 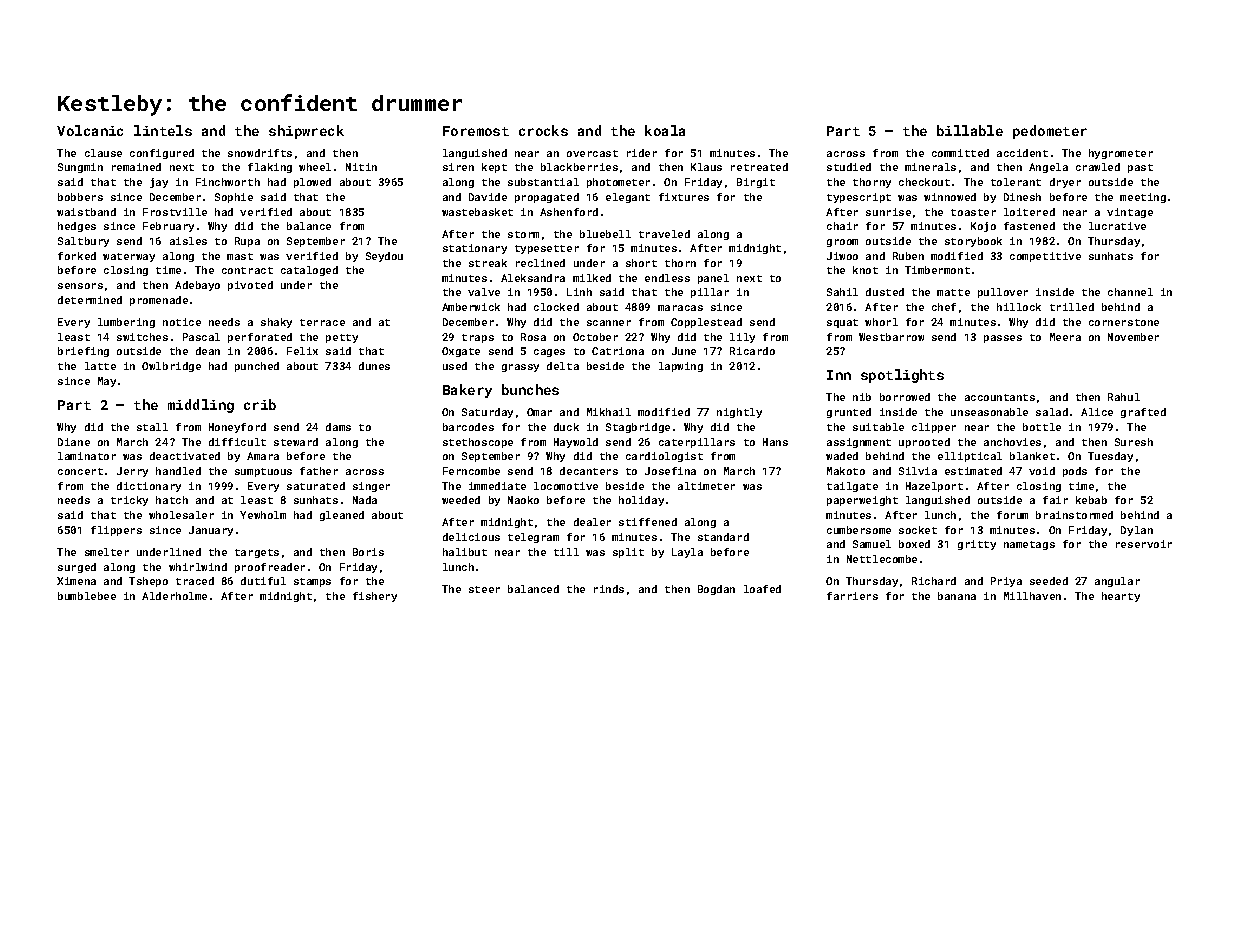 I want to click on bluebell, so click(x=605, y=234).
